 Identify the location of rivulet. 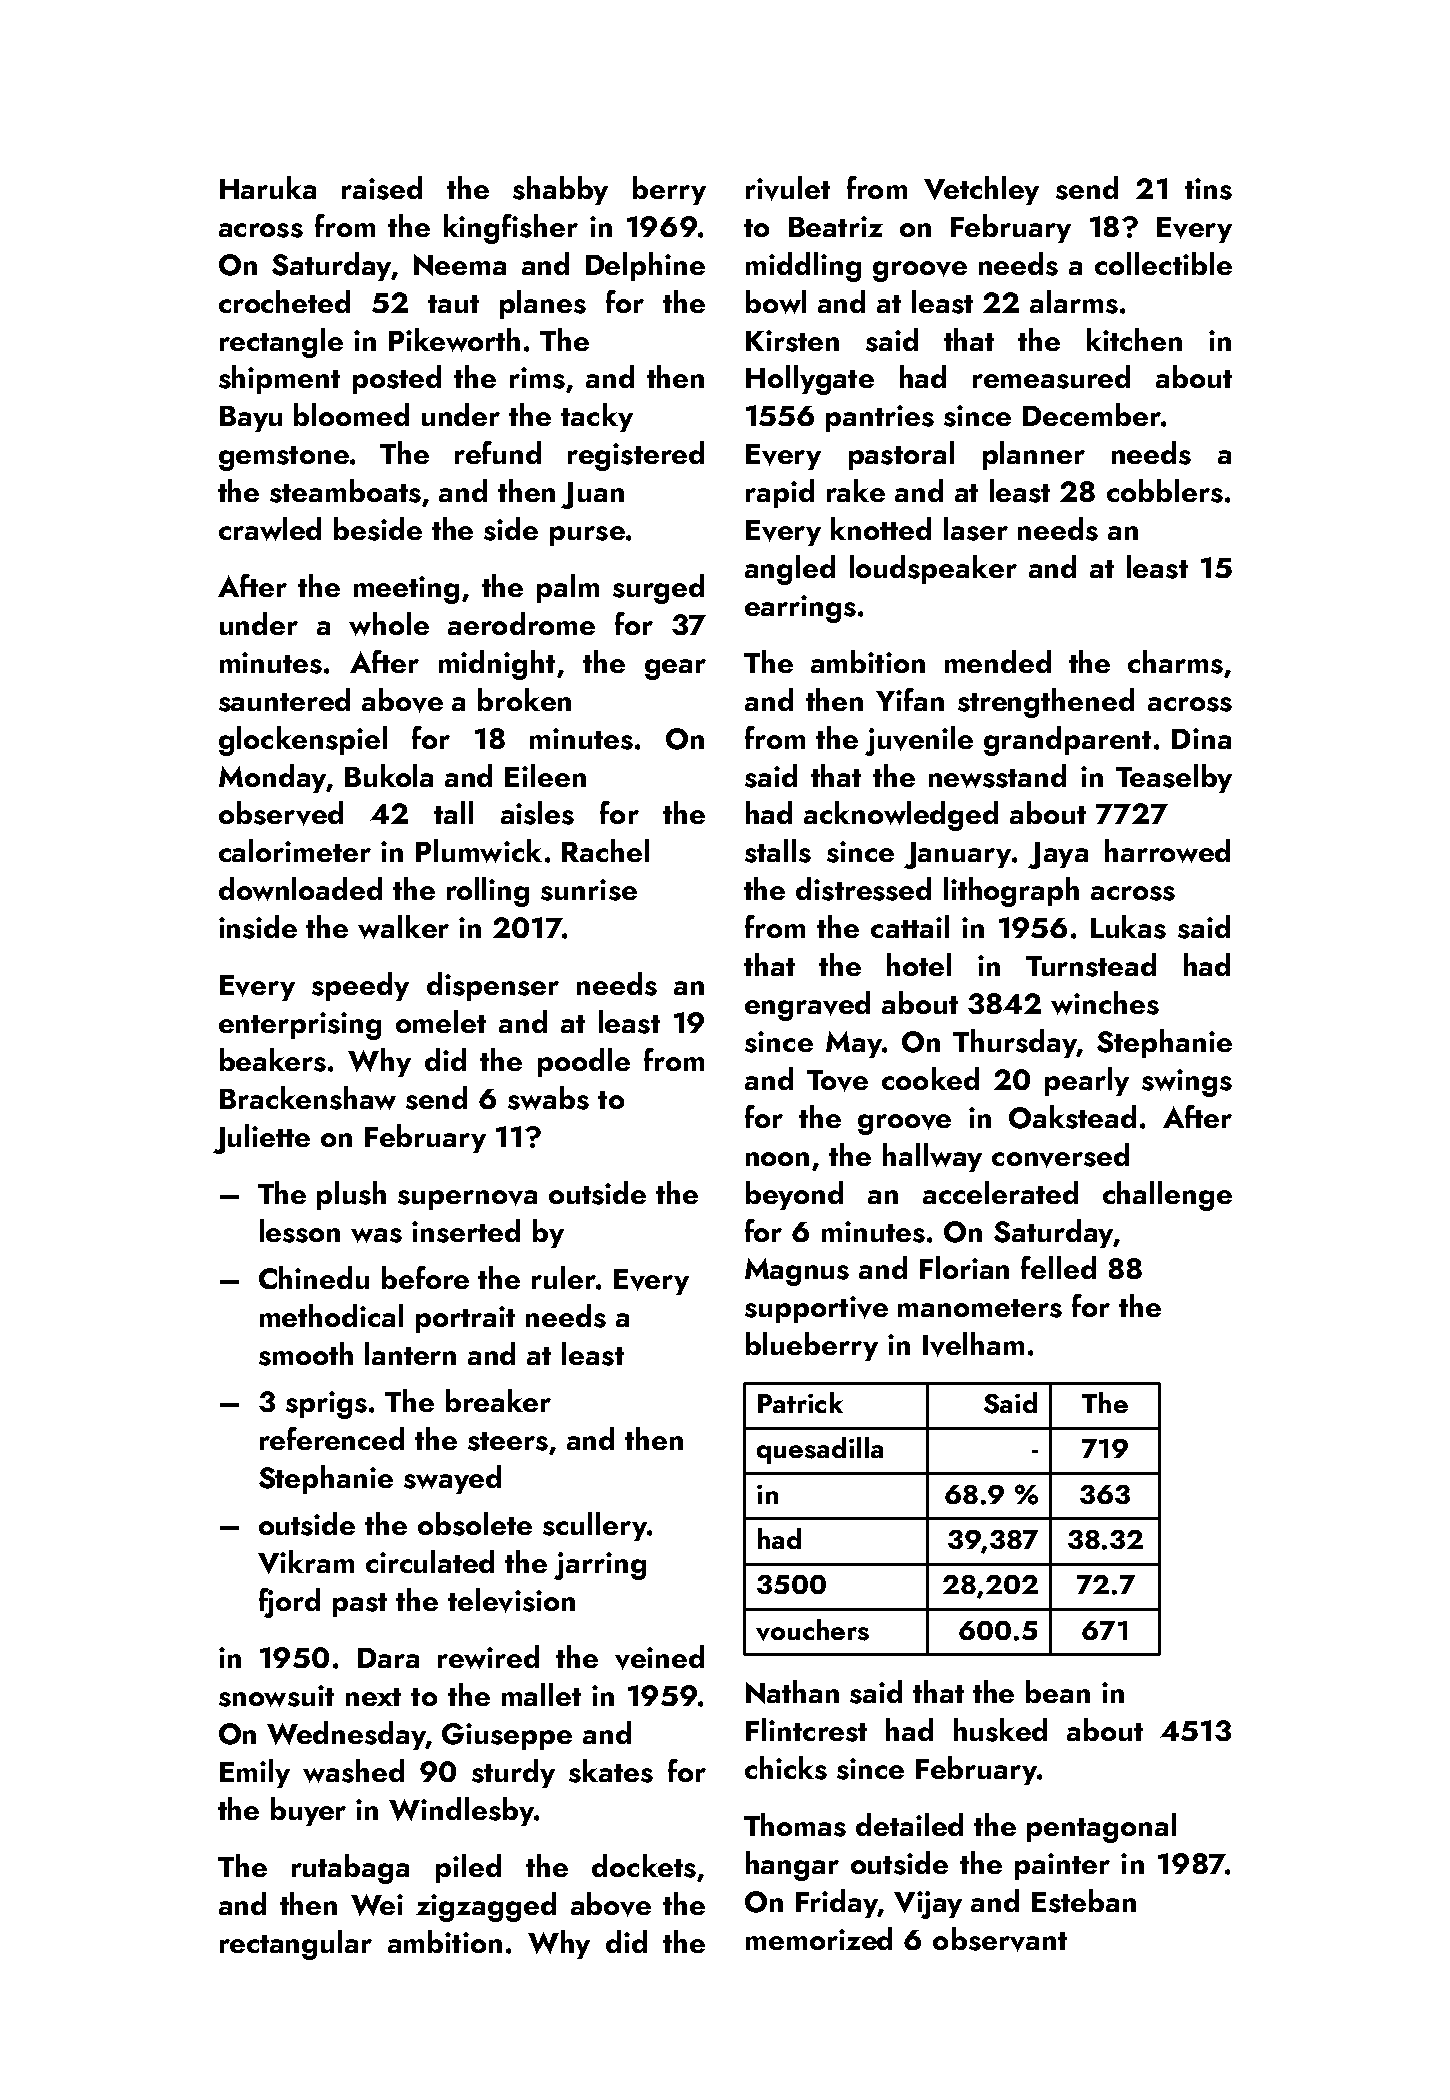
(788, 188).
